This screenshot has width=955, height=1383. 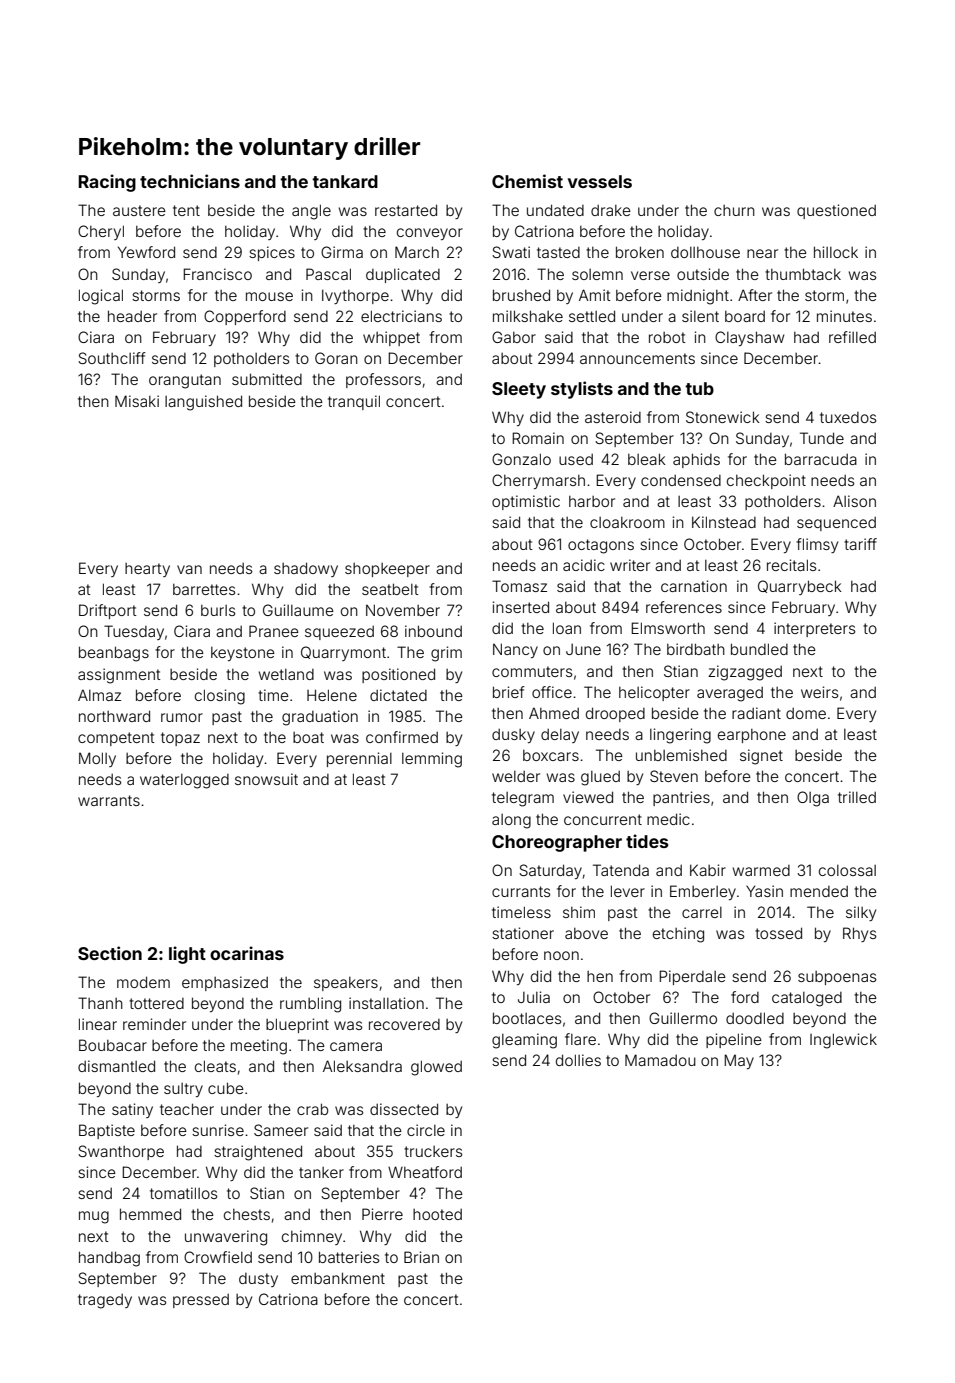 What do you see at coordinates (854, 501) in the screenshot?
I see `Alison` at bounding box center [854, 501].
